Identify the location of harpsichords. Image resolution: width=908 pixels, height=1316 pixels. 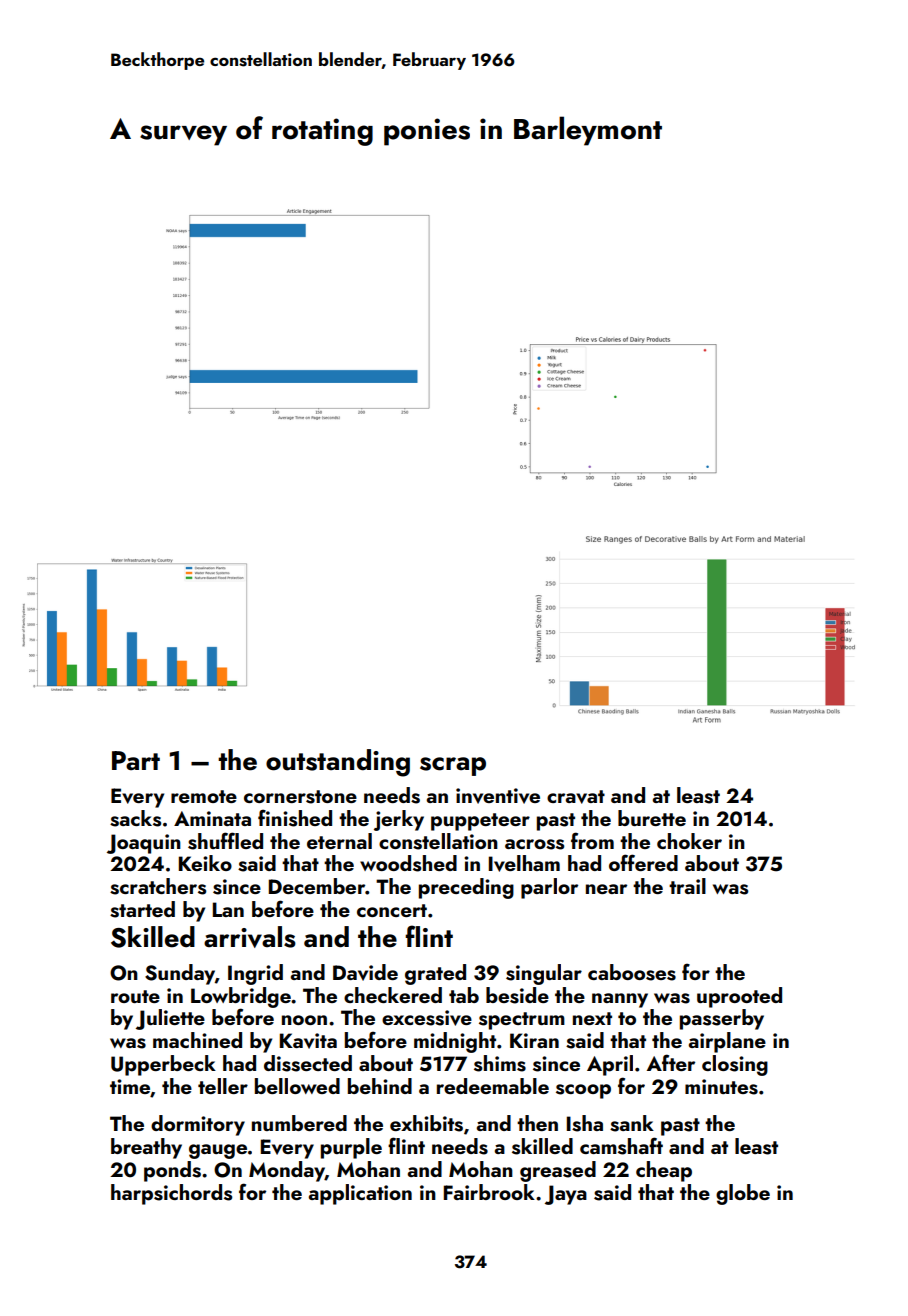
(171, 1194).
